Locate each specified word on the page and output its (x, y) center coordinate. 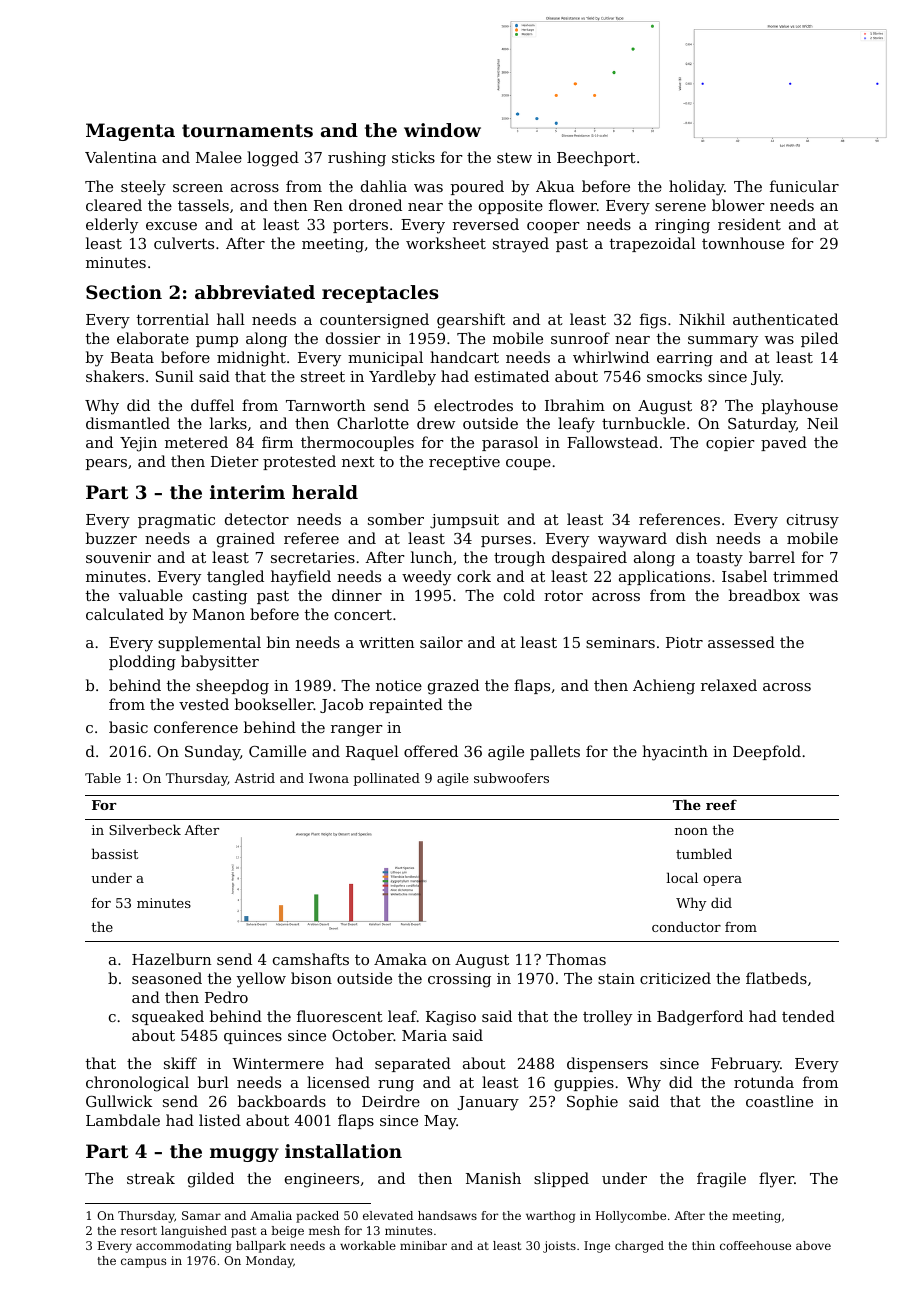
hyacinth (675, 753)
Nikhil (702, 319)
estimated (512, 376)
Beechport (596, 158)
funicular (804, 186)
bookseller (274, 704)
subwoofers (511, 778)
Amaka (400, 959)
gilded (211, 1180)
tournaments (247, 130)
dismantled (128, 423)
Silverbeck (145, 829)
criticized (675, 978)
